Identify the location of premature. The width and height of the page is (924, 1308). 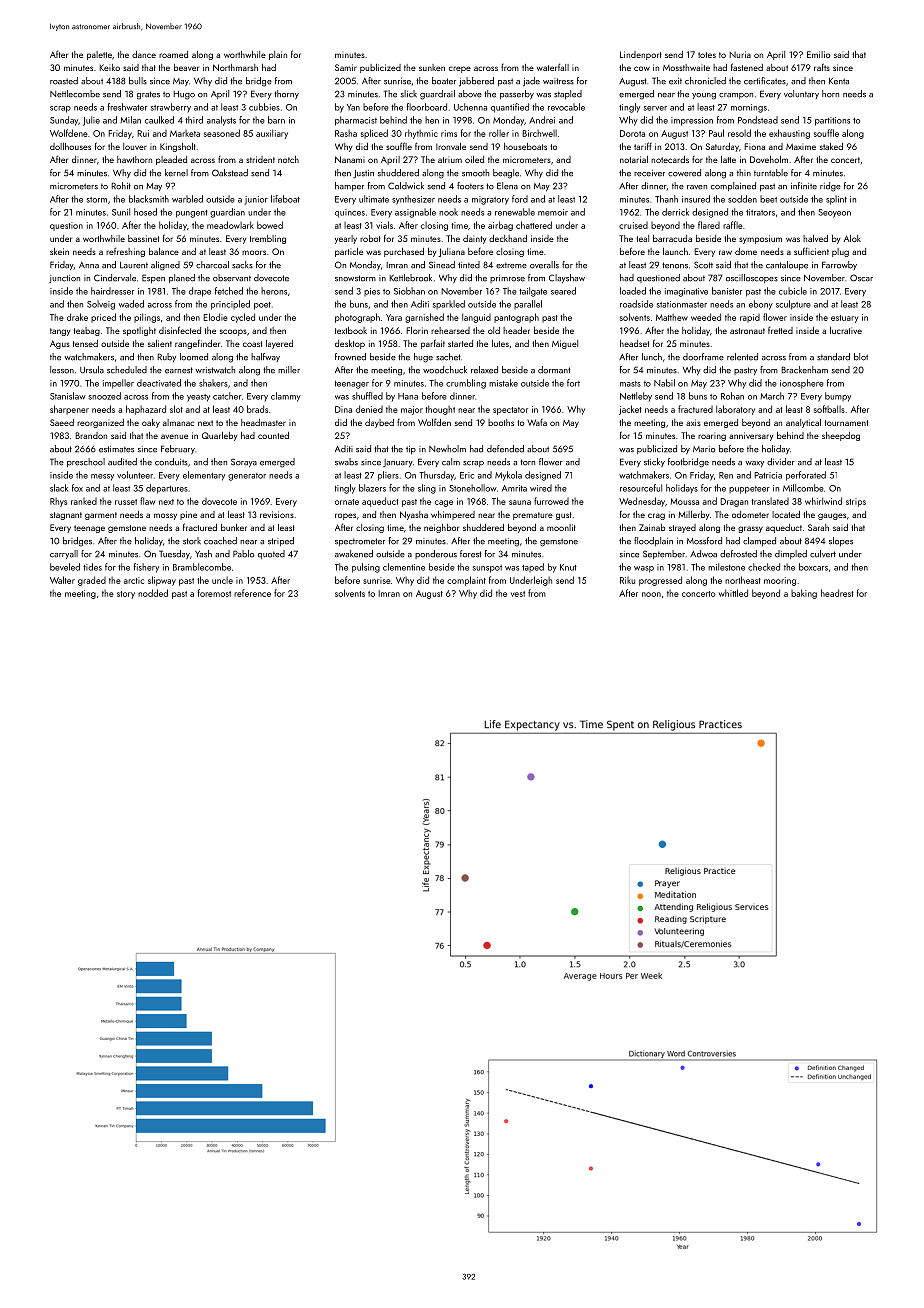
(533, 516).
